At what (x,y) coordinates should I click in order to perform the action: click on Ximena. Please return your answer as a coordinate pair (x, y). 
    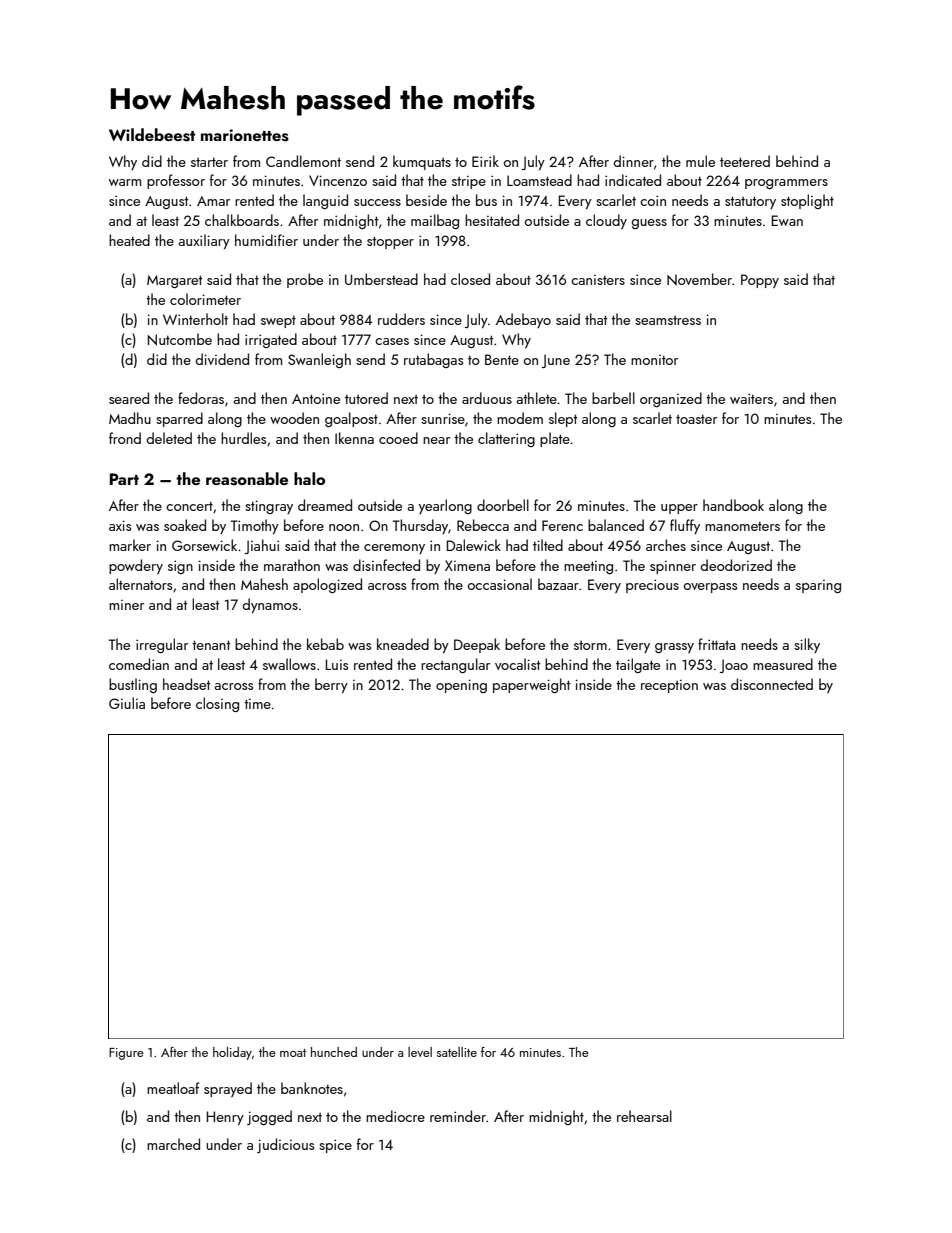
    Looking at the image, I should click on (467, 565).
